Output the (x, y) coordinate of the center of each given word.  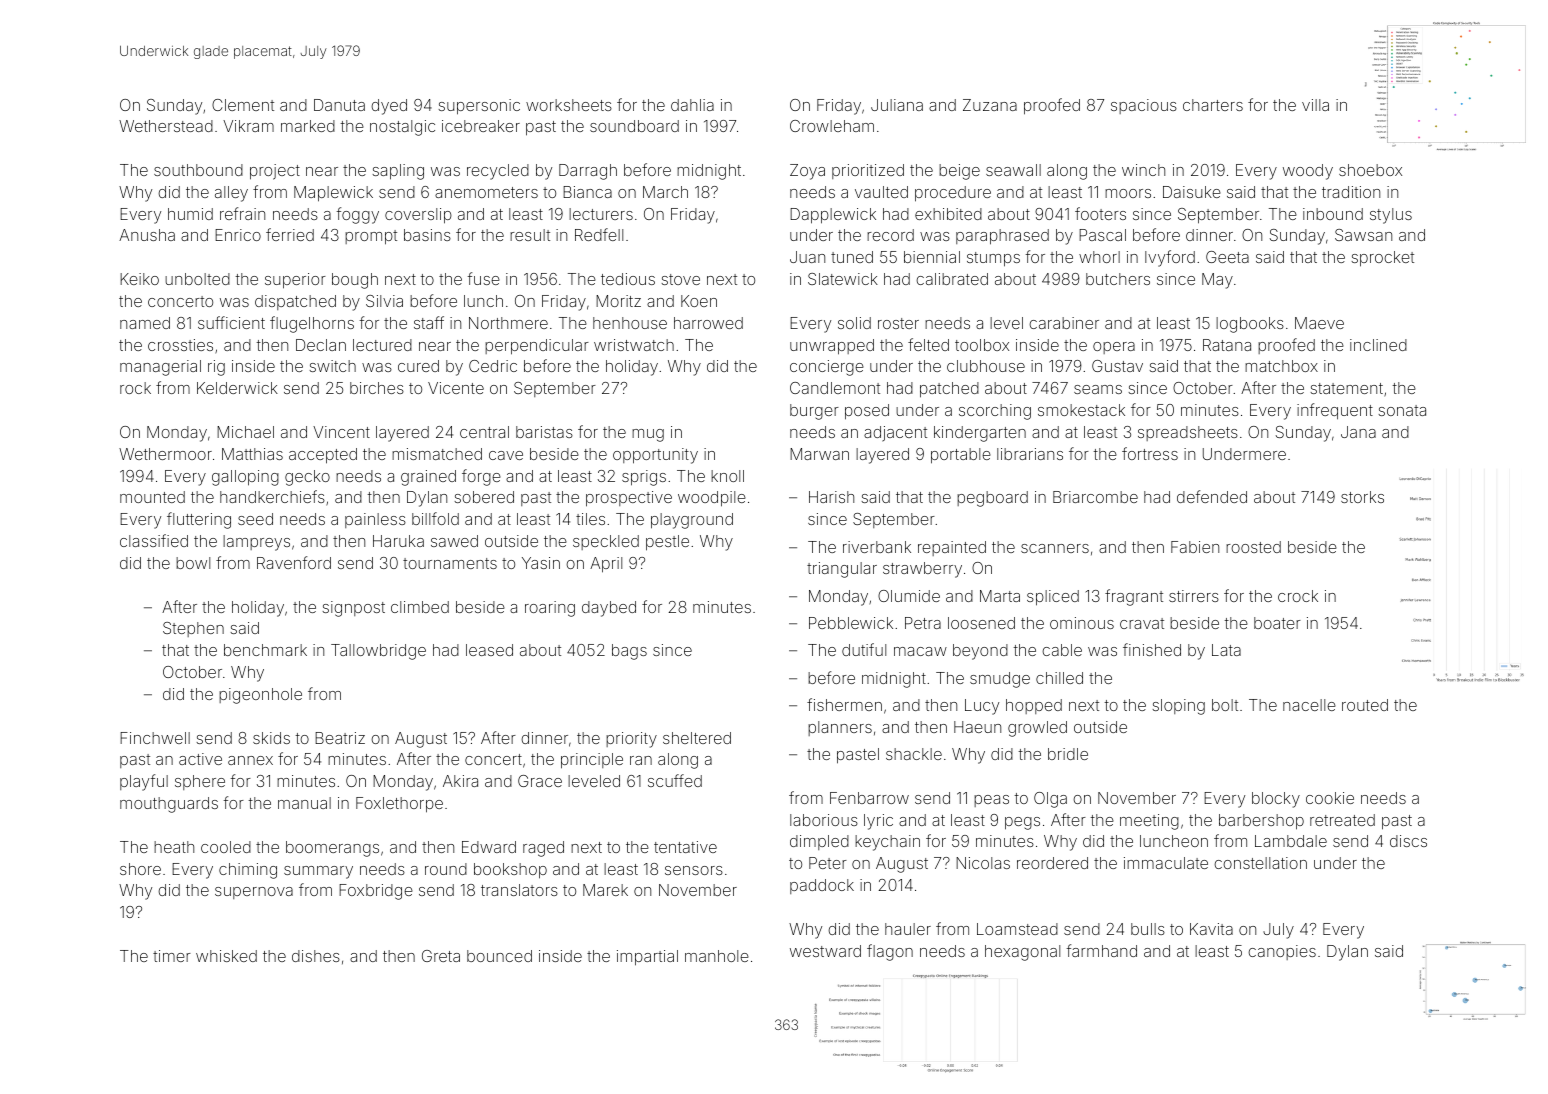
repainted (952, 548)
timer (172, 956)
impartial (647, 958)
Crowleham (832, 126)
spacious (1144, 106)
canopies (1282, 952)
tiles (590, 519)
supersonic (479, 107)
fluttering (199, 520)
